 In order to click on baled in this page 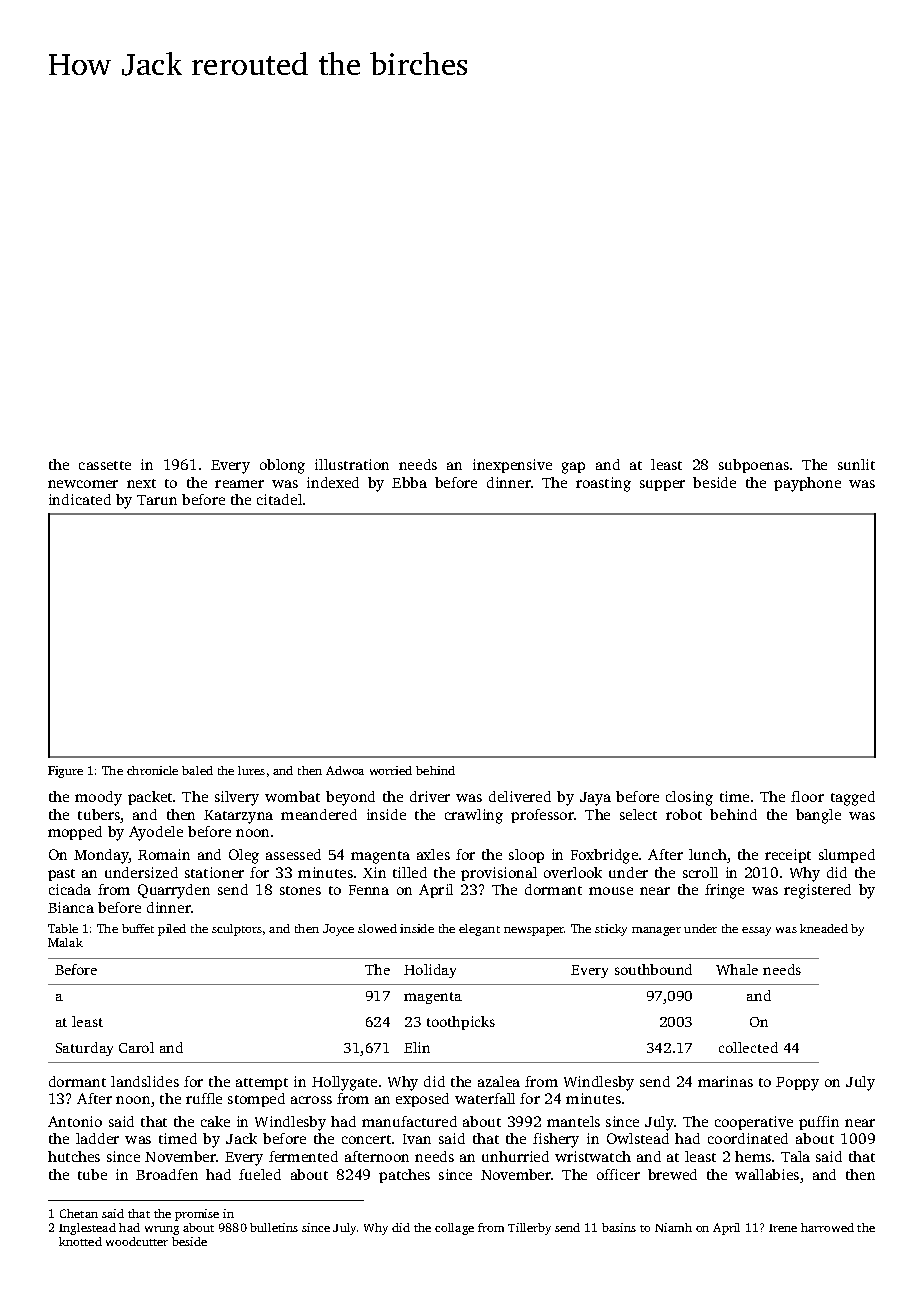, I will do `click(197, 770)`.
